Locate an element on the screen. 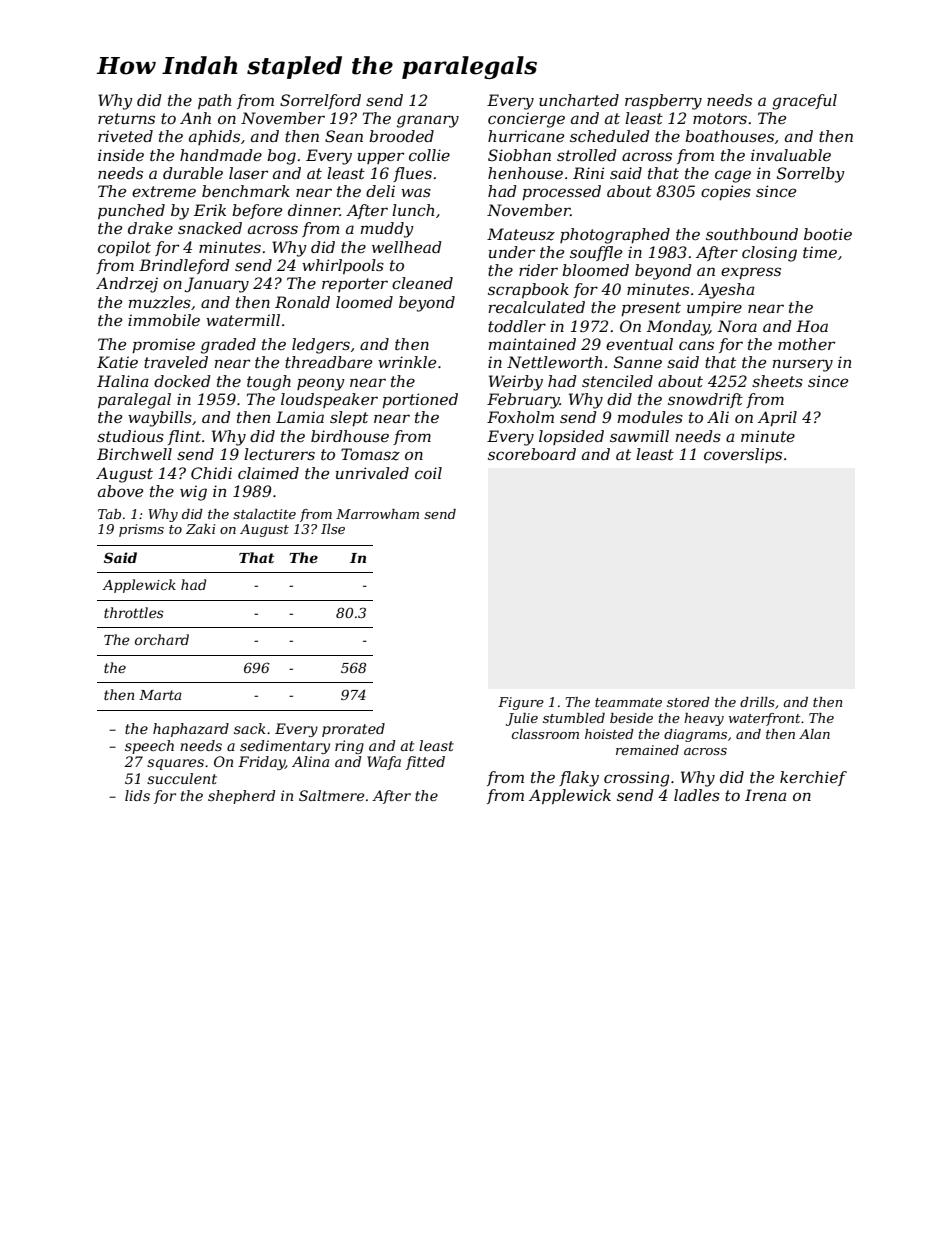 The image size is (952, 1233). wrinkle is located at coordinates (407, 362).
